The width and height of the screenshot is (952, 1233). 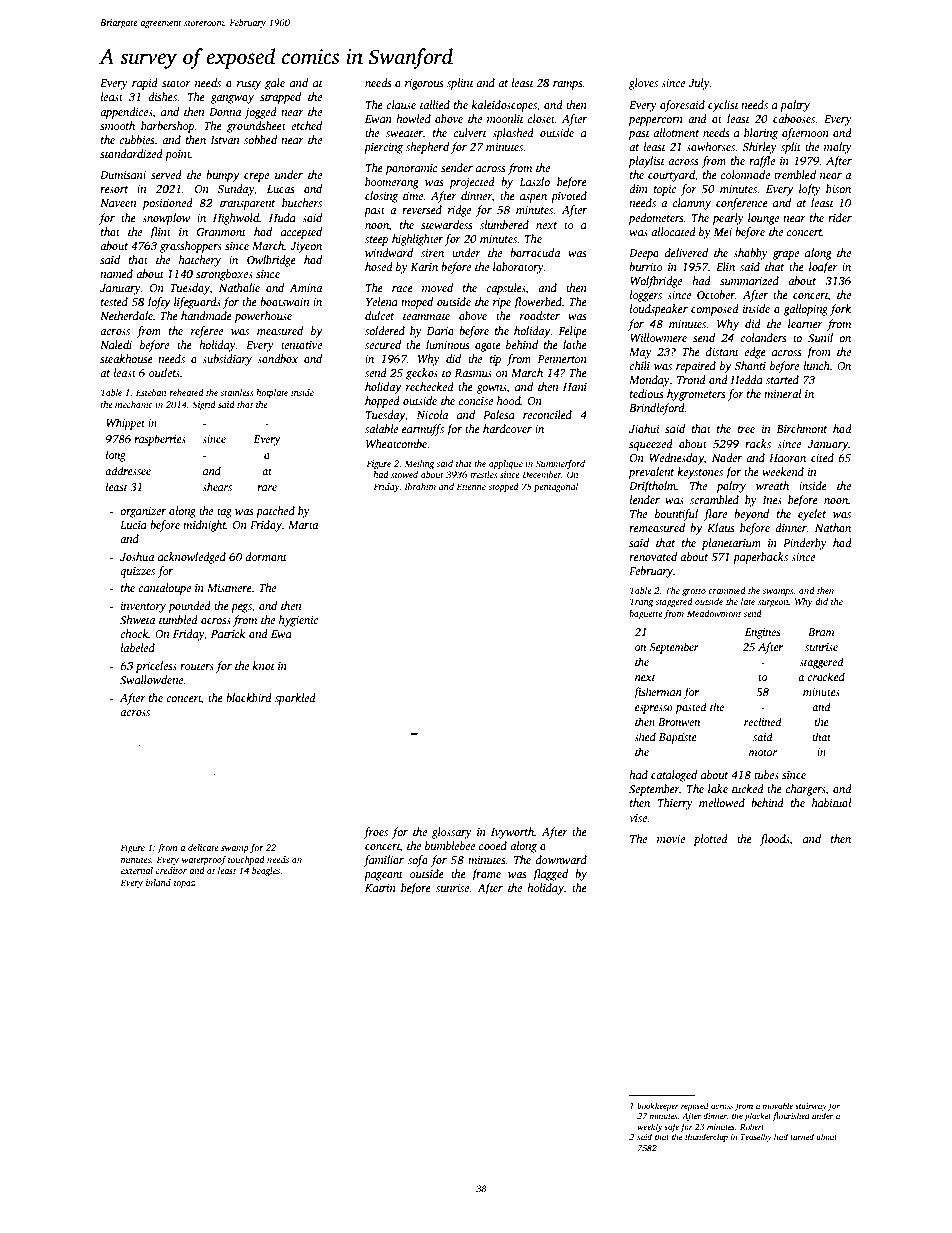 I want to click on secured, so click(x=383, y=344).
